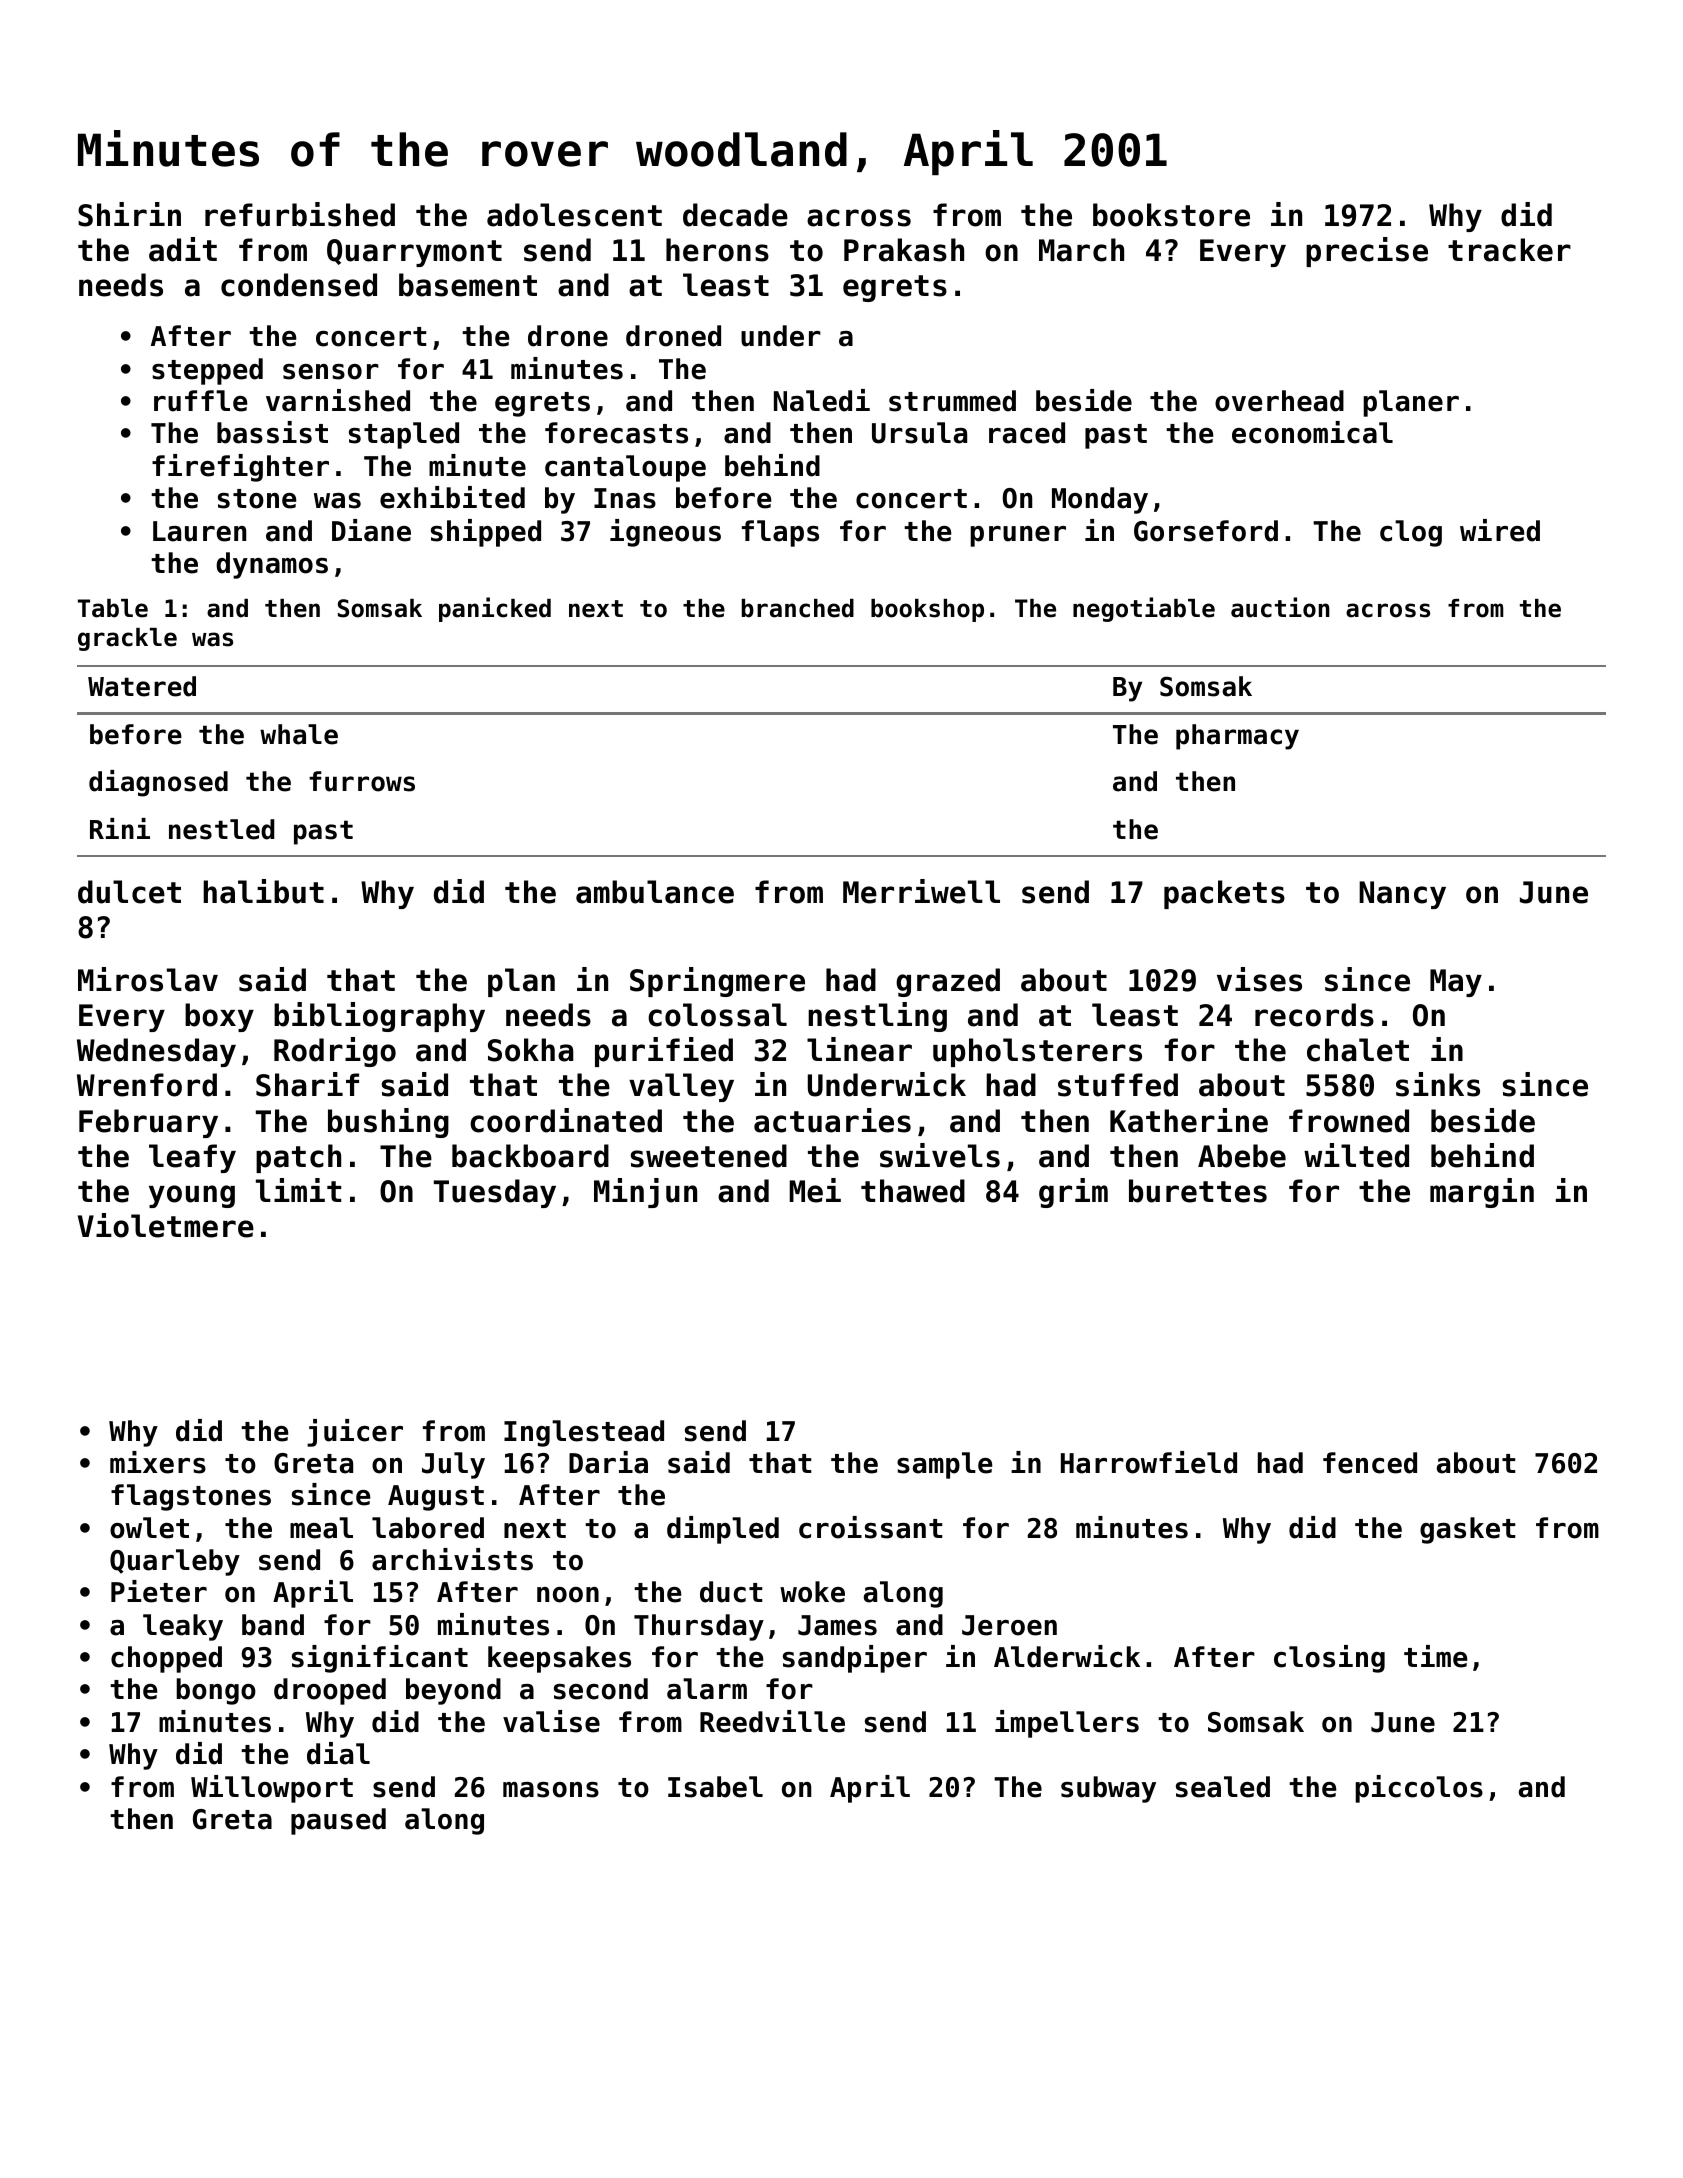  I want to click on Mei, so click(815, 1190).
